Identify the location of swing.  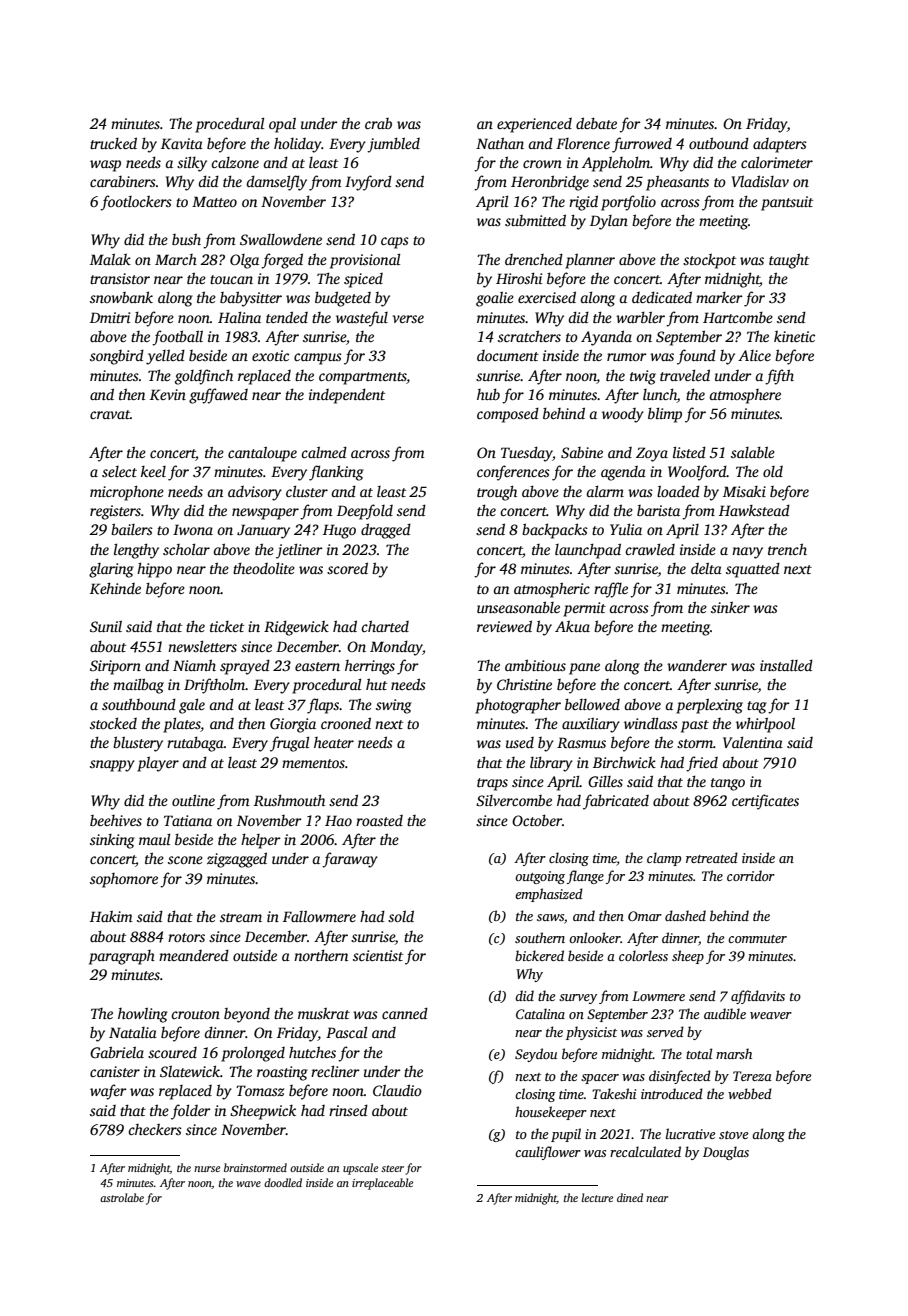
(394, 706).
